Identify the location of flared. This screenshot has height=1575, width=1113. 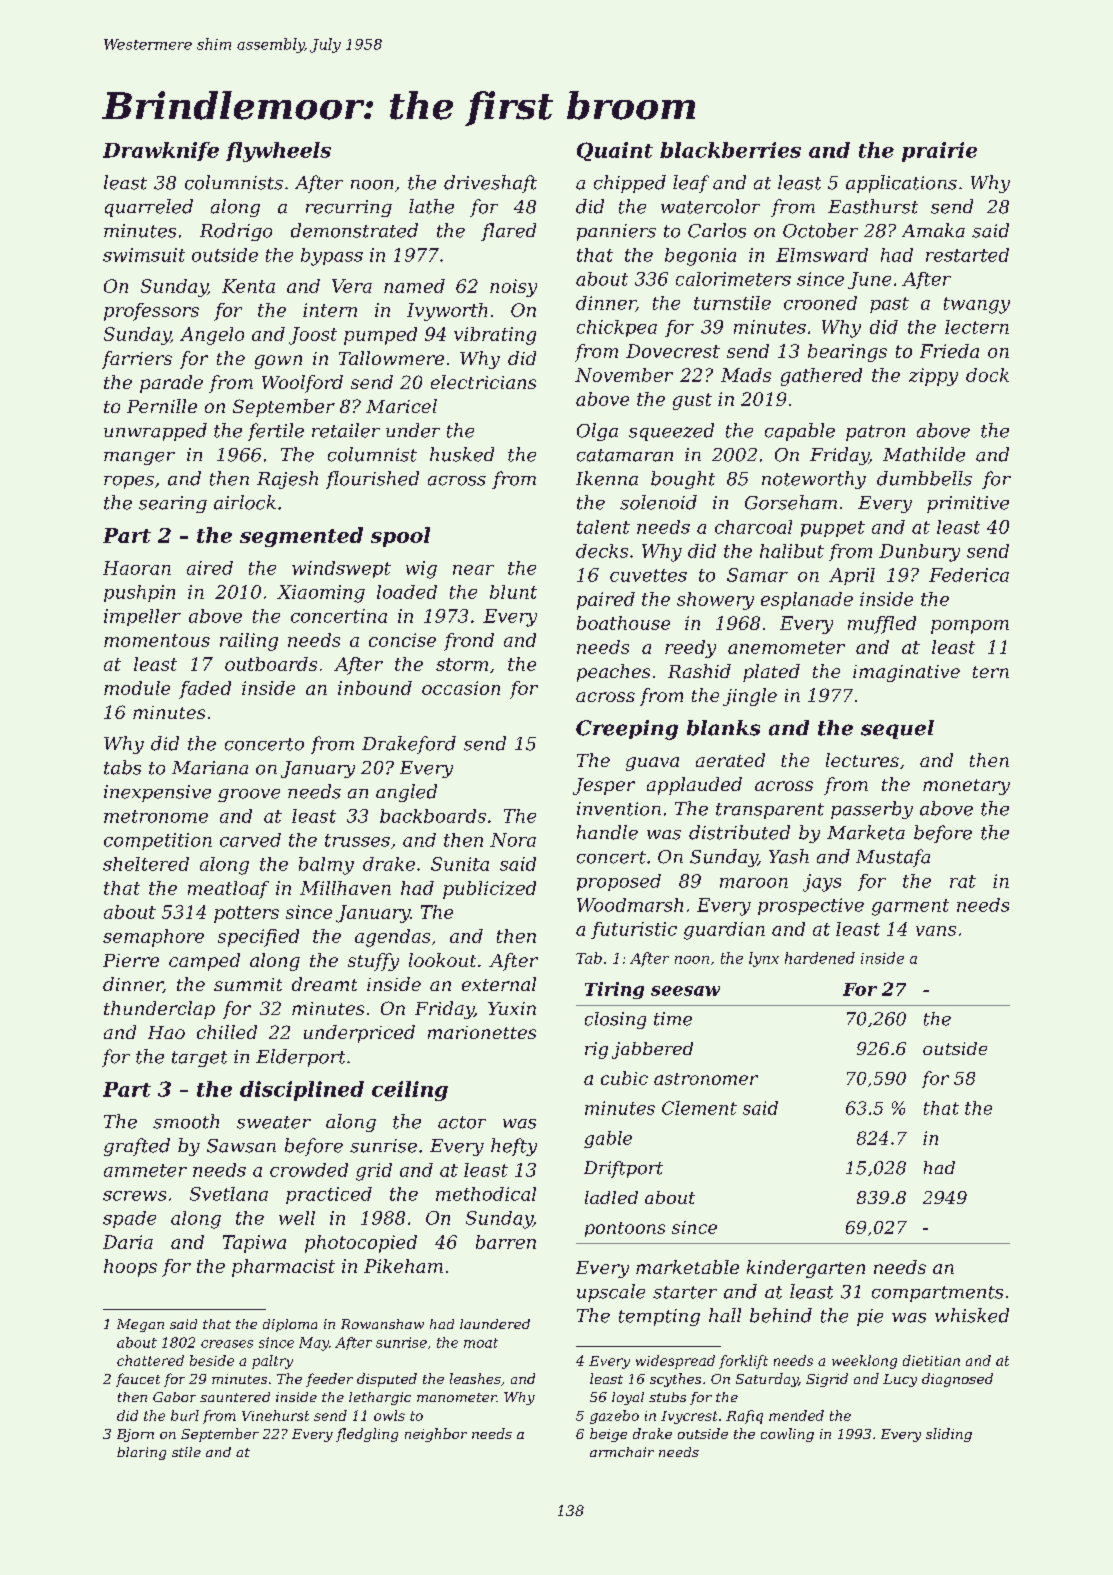
(508, 232).
